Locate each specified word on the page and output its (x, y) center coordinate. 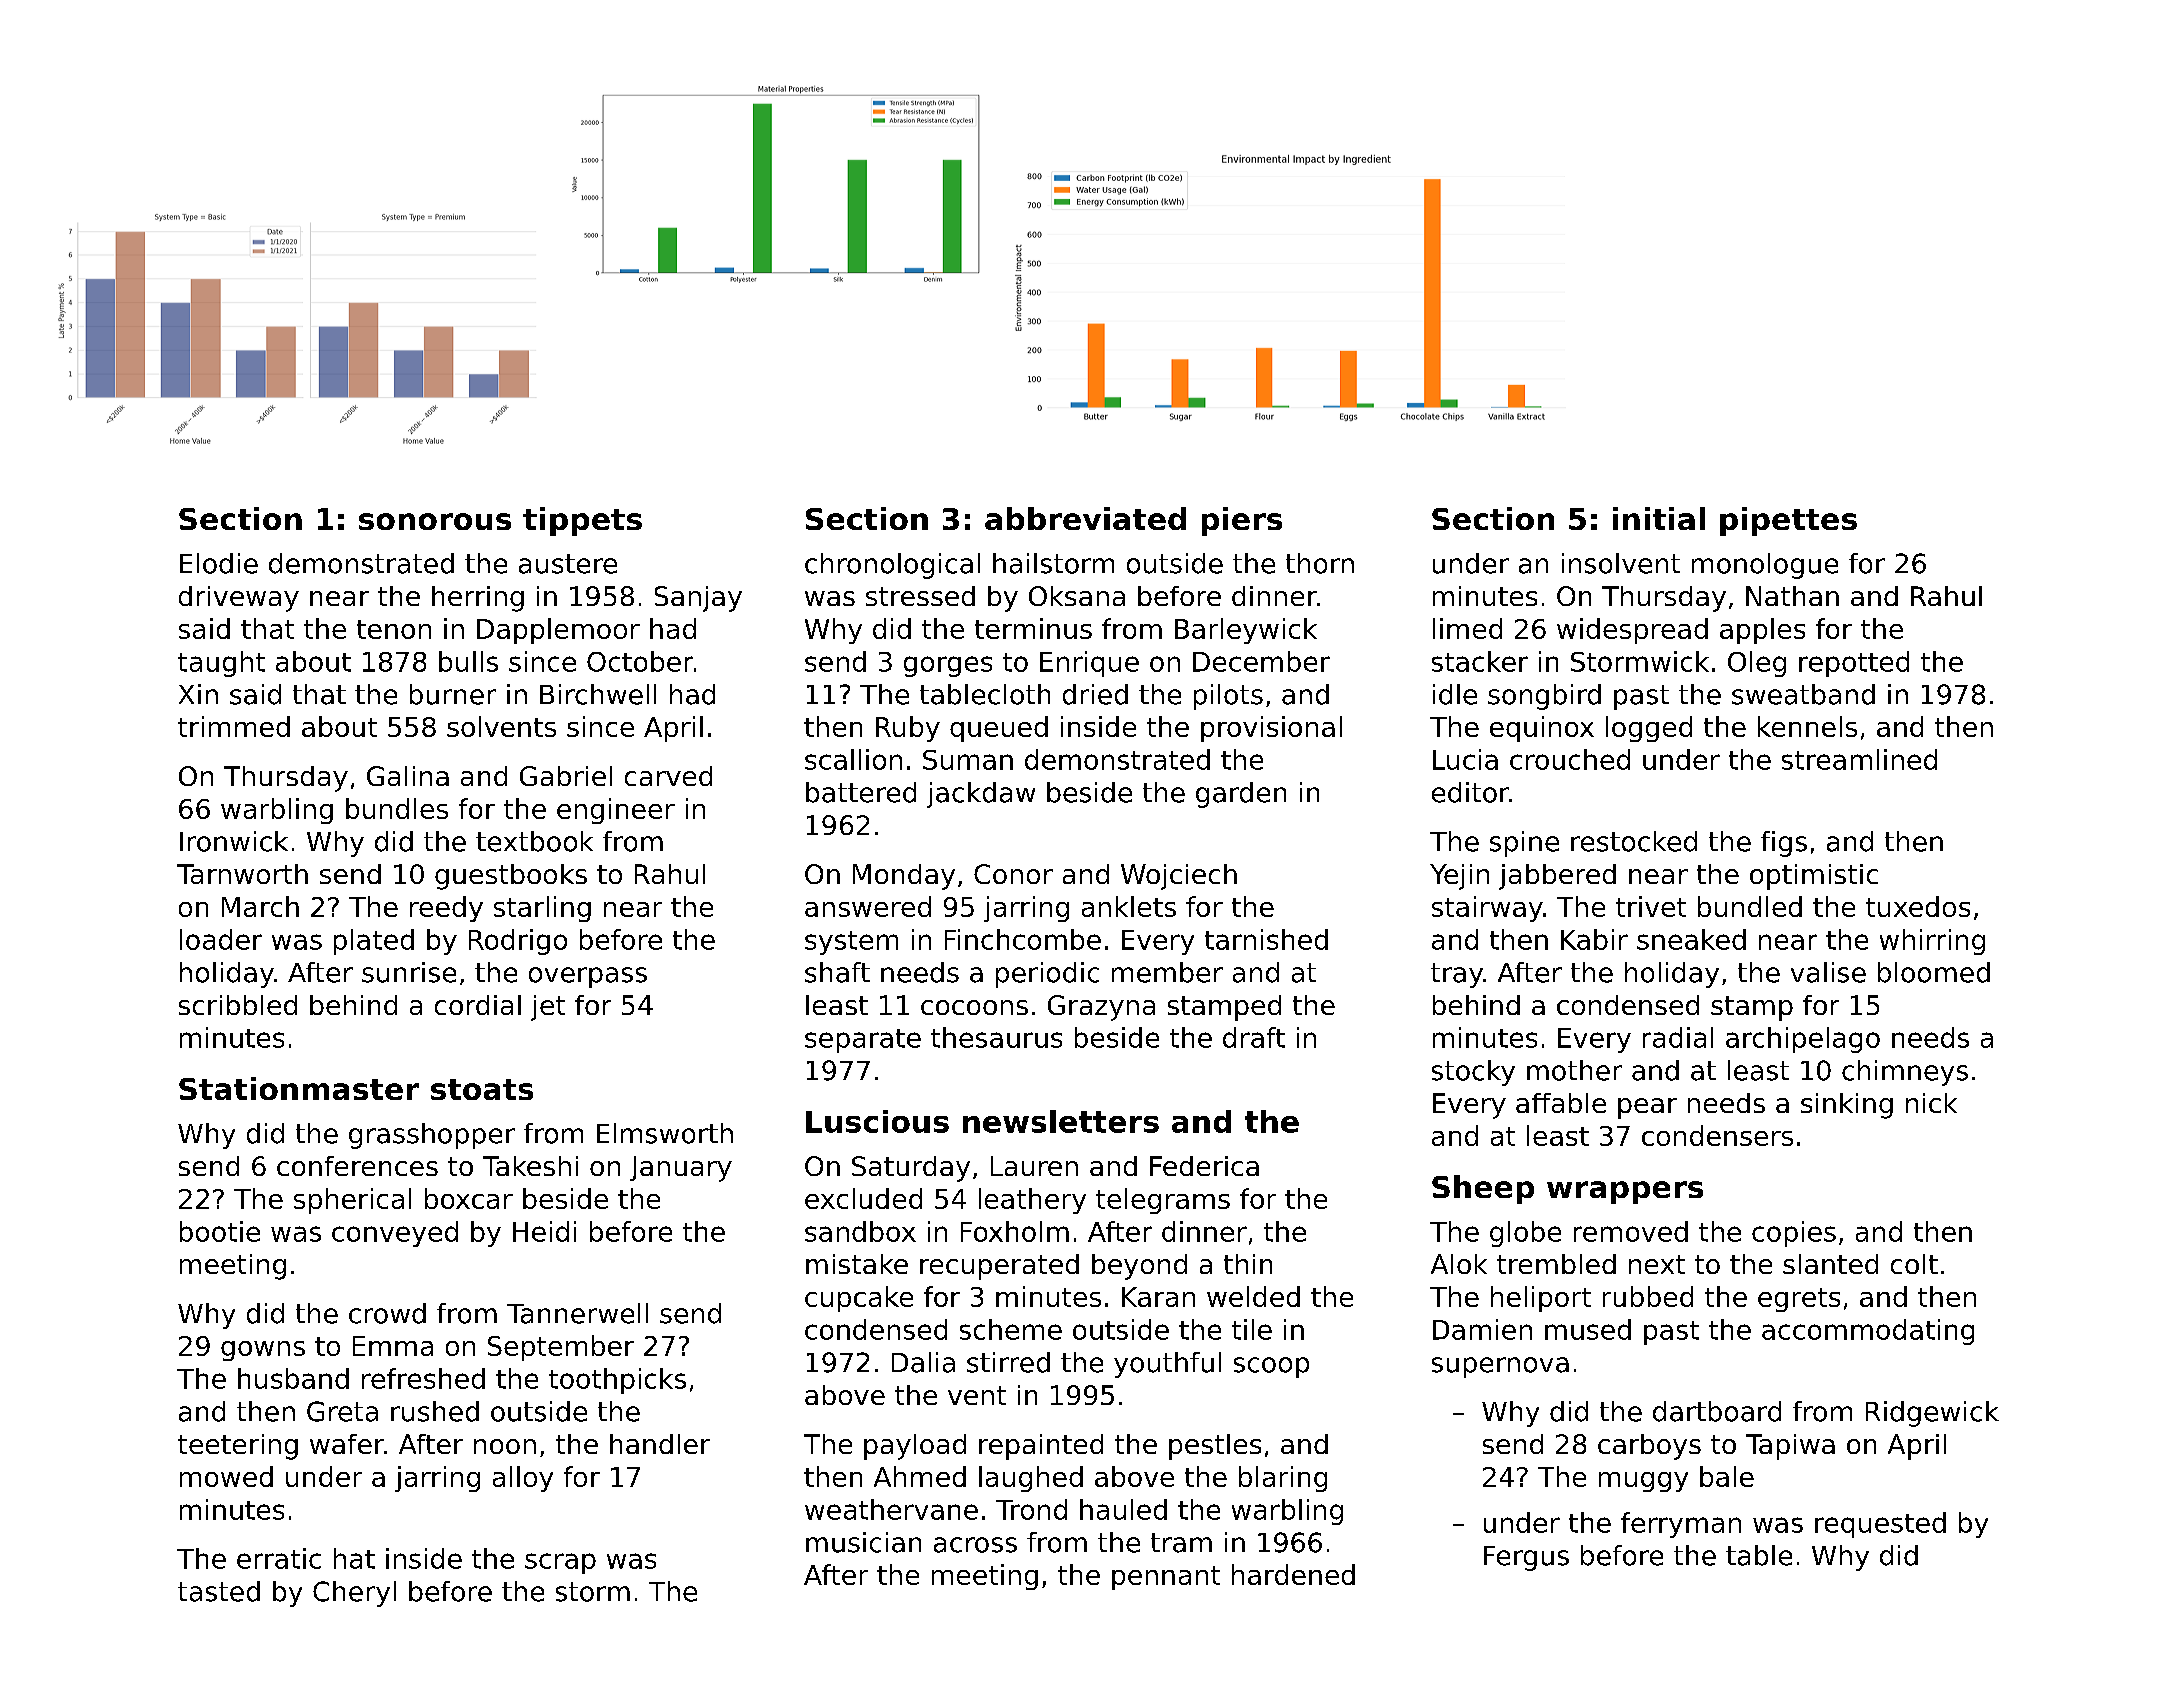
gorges (948, 666)
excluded (863, 1198)
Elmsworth (665, 1133)
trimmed (234, 726)
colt (1914, 1264)
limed (1467, 628)
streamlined (1859, 759)
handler (660, 1444)
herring (478, 599)
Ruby (908, 729)
